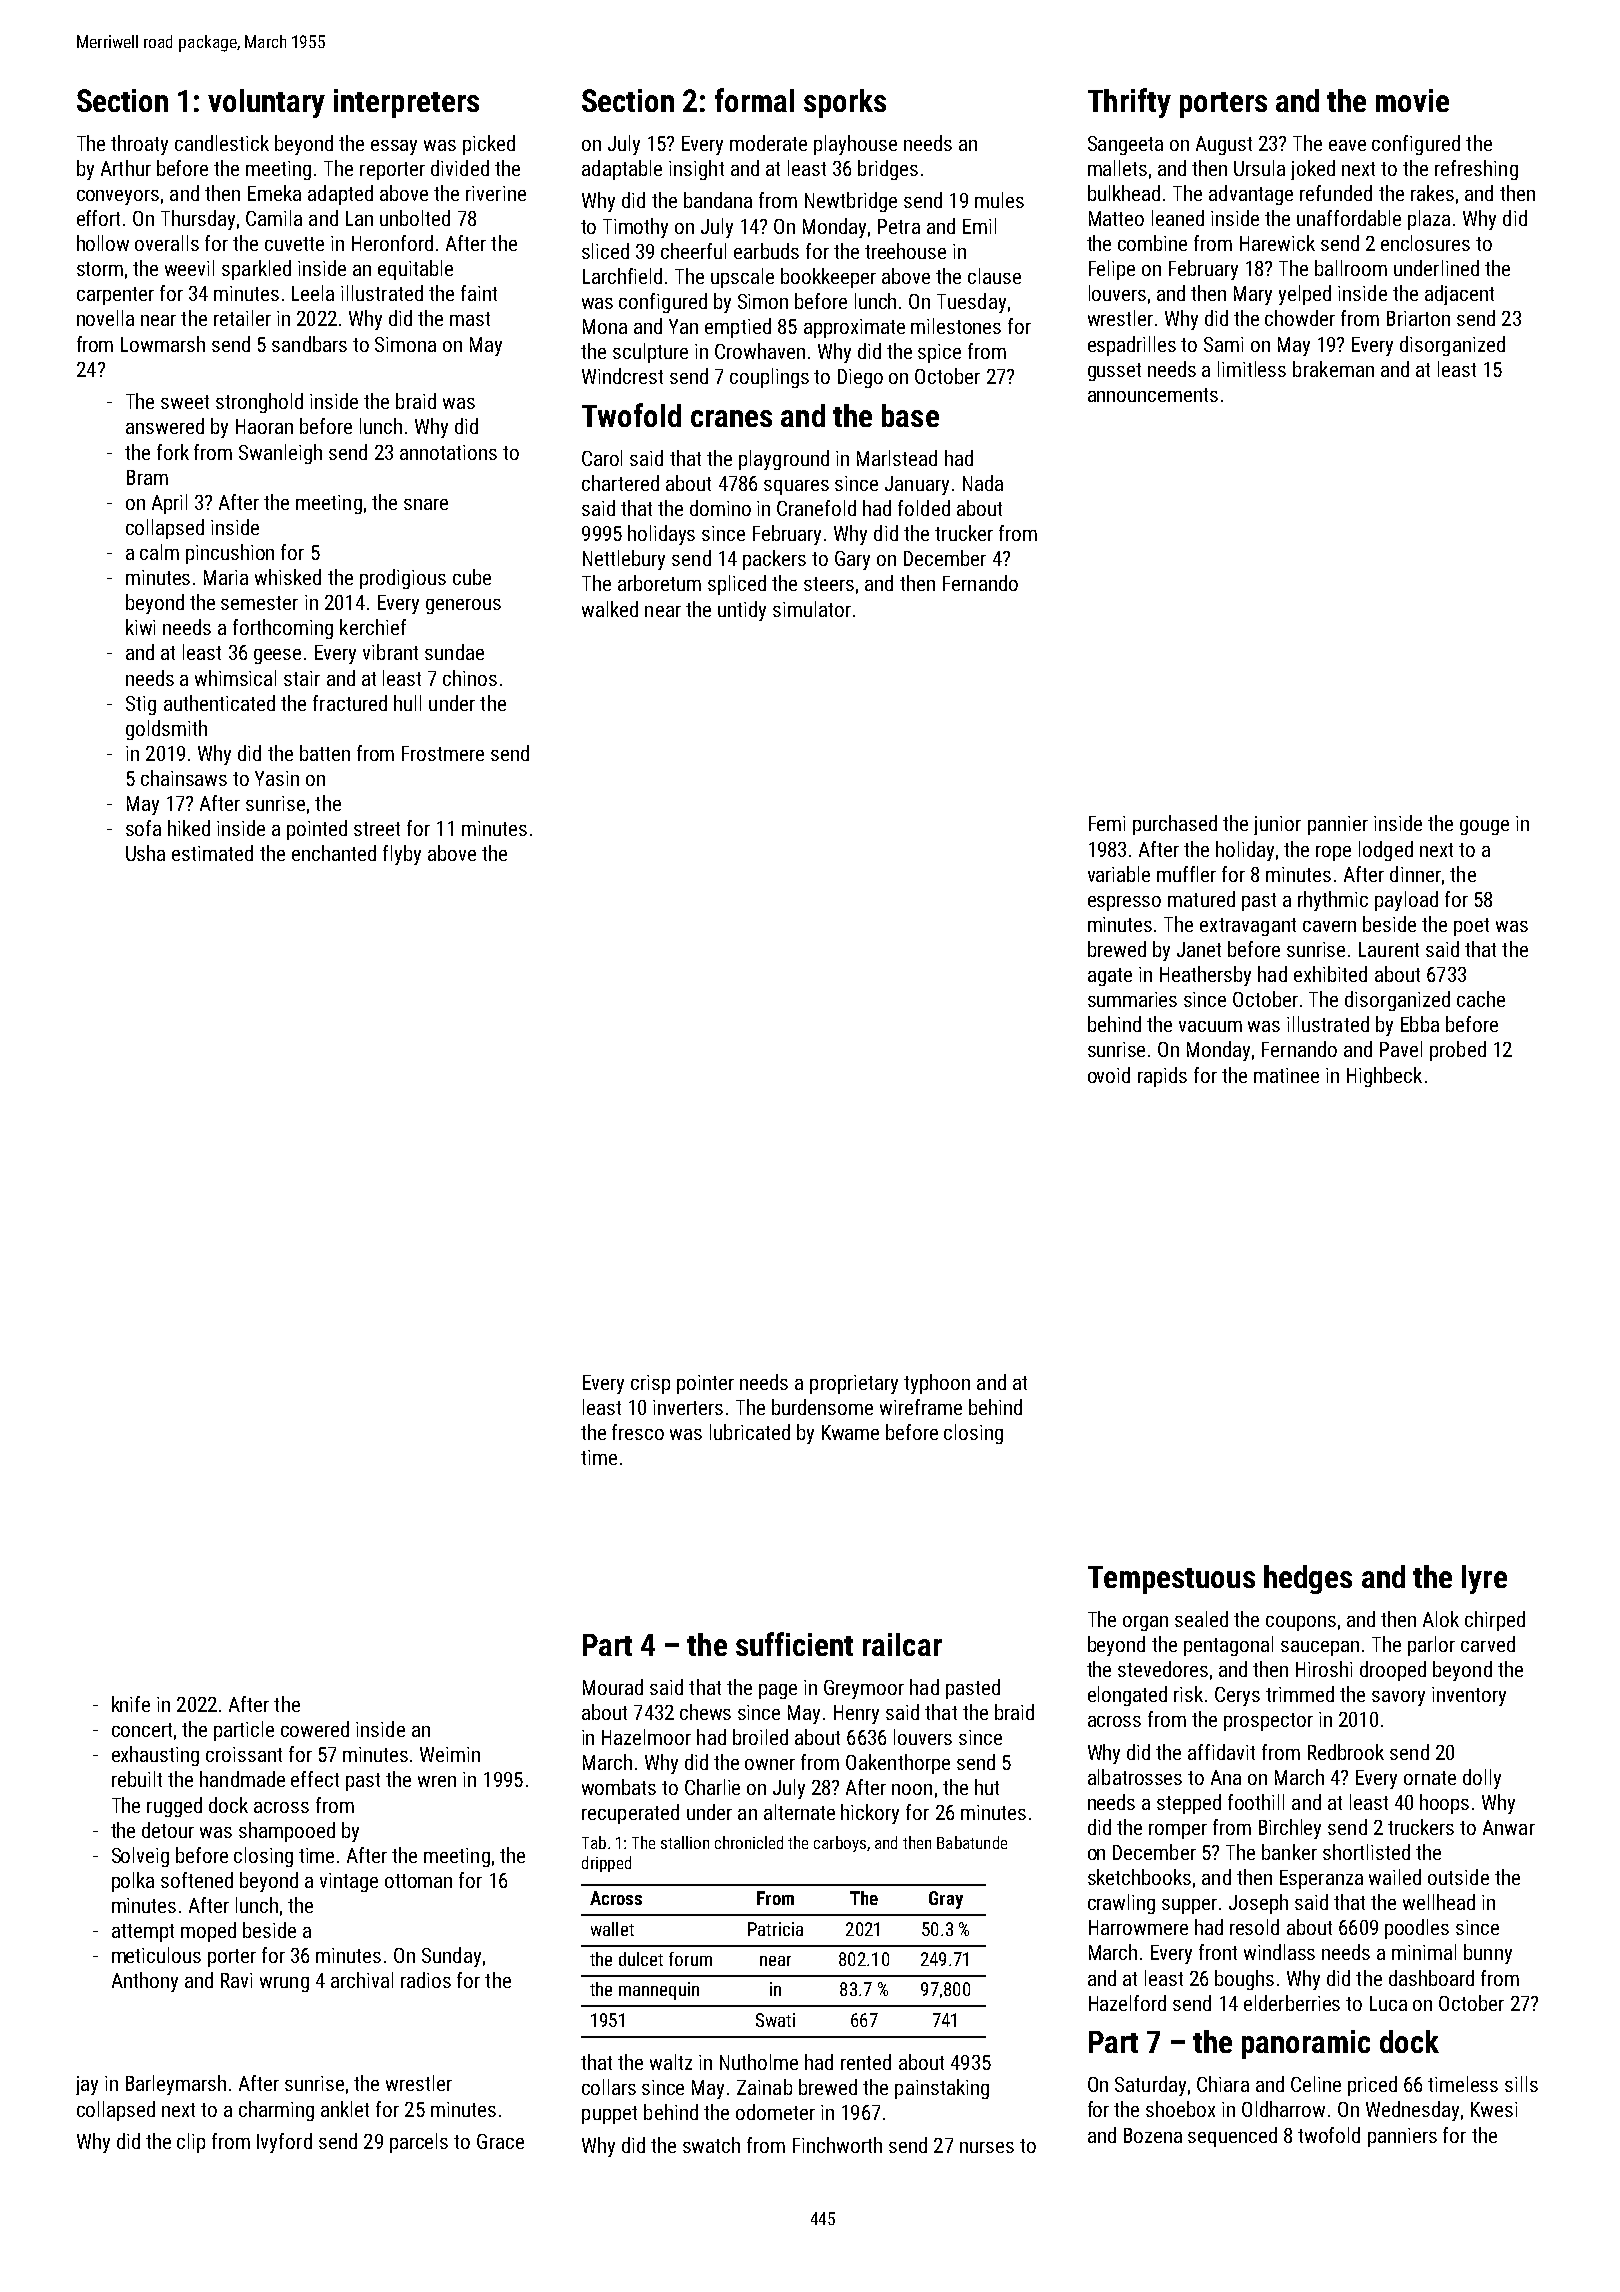  I want to click on crisp, so click(650, 1384).
